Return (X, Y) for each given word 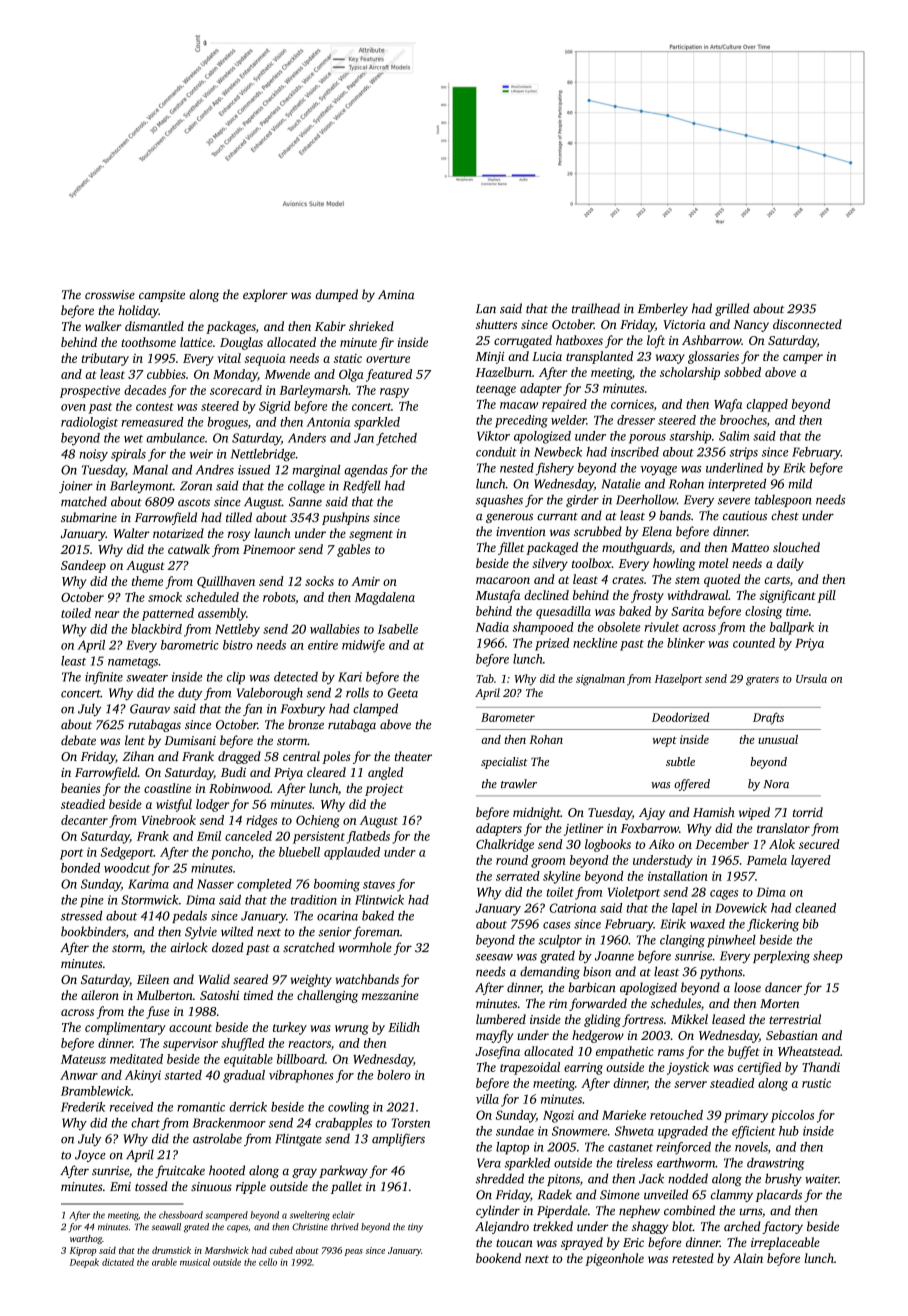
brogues (227, 423)
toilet (560, 892)
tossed (151, 1186)
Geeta (403, 693)
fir (386, 343)
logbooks (608, 845)
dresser (636, 420)
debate (78, 740)
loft (656, 341)
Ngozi (558, 1116)
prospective (90, 392)
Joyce (90, 1156)
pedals (189, 917)
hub (789, 1131)
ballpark (792, 628)
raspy (394, 393)
